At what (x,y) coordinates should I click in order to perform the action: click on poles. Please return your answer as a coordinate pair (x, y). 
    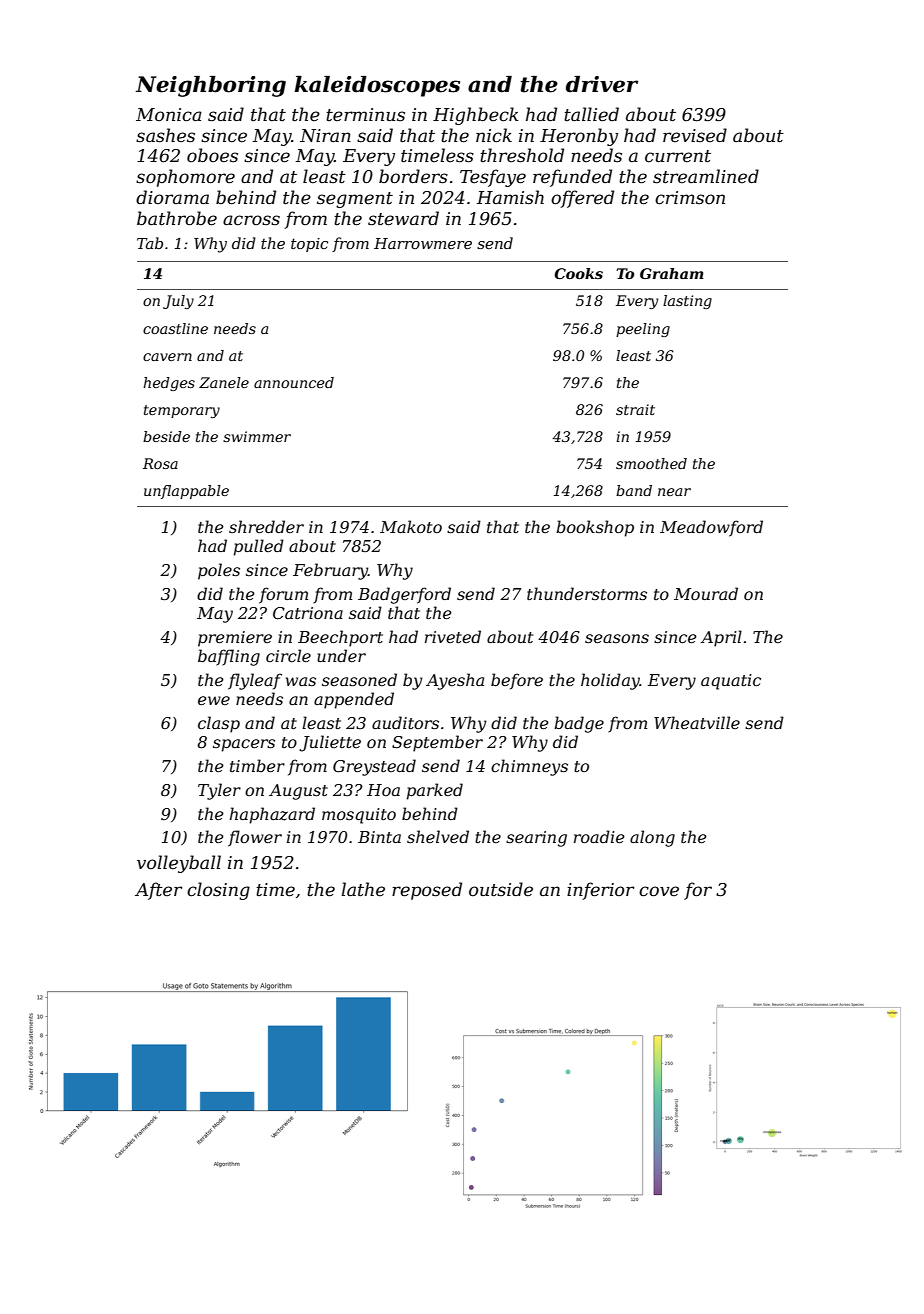
    Looking at the image, I should click on (219, 571).
